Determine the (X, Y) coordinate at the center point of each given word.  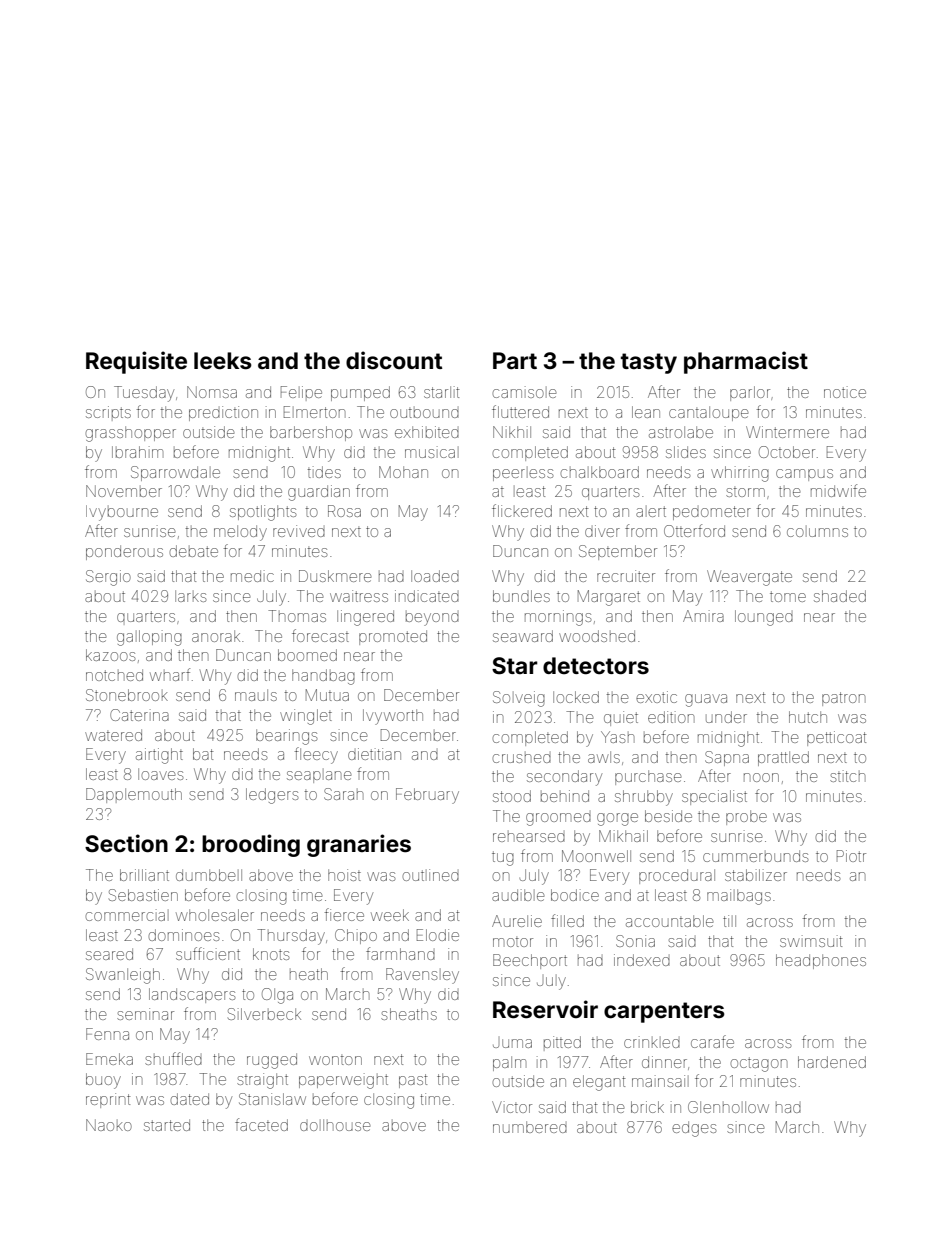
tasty (649, 363)
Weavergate (749, 578)
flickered (522, 510)
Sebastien (143, 895)
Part (515, 360)
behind (565, 796)
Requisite (136, 362)
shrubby (644, 798)
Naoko (109, 1125)
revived (299, 531)
